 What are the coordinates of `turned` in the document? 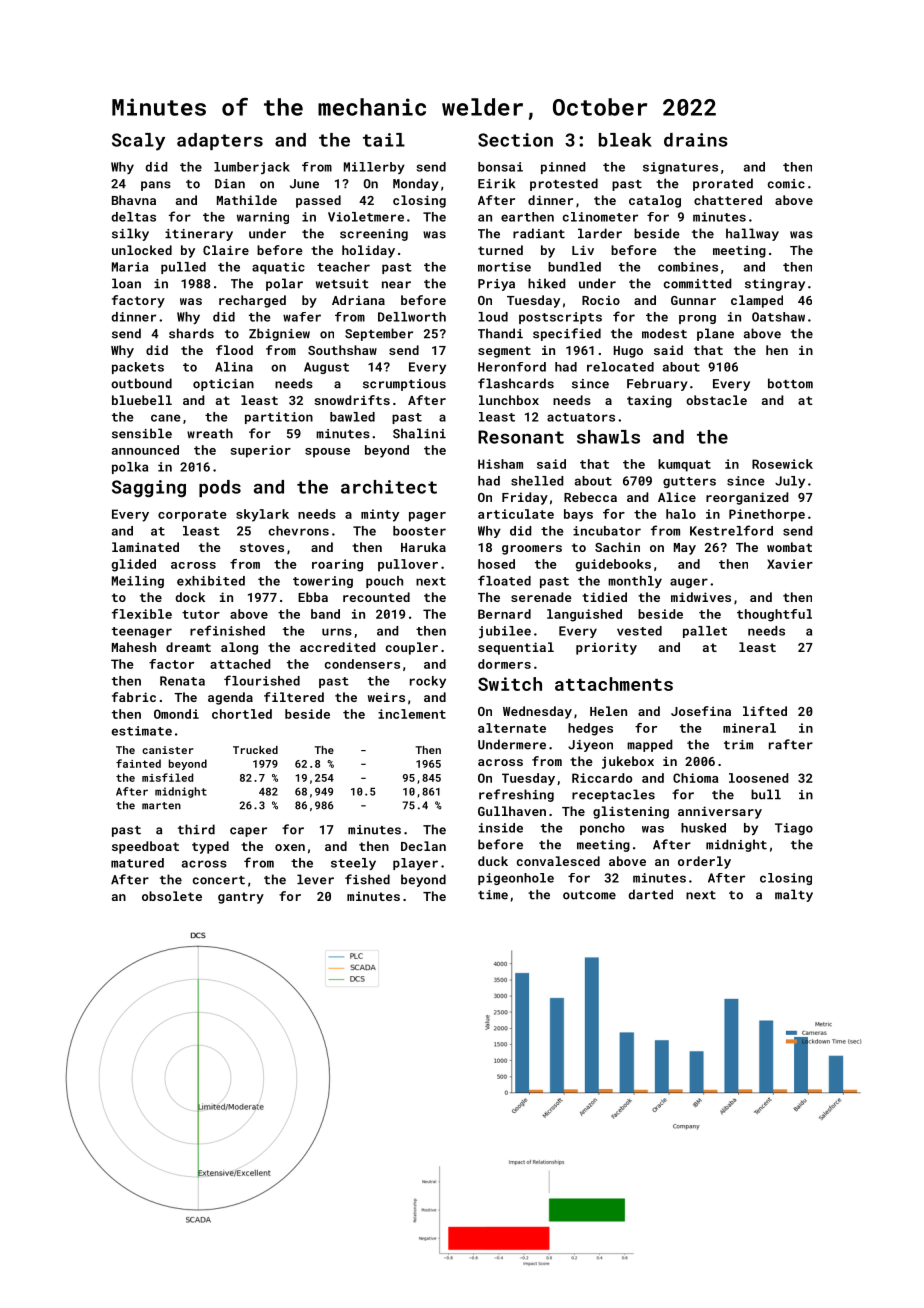 It's located at (500, 250).
